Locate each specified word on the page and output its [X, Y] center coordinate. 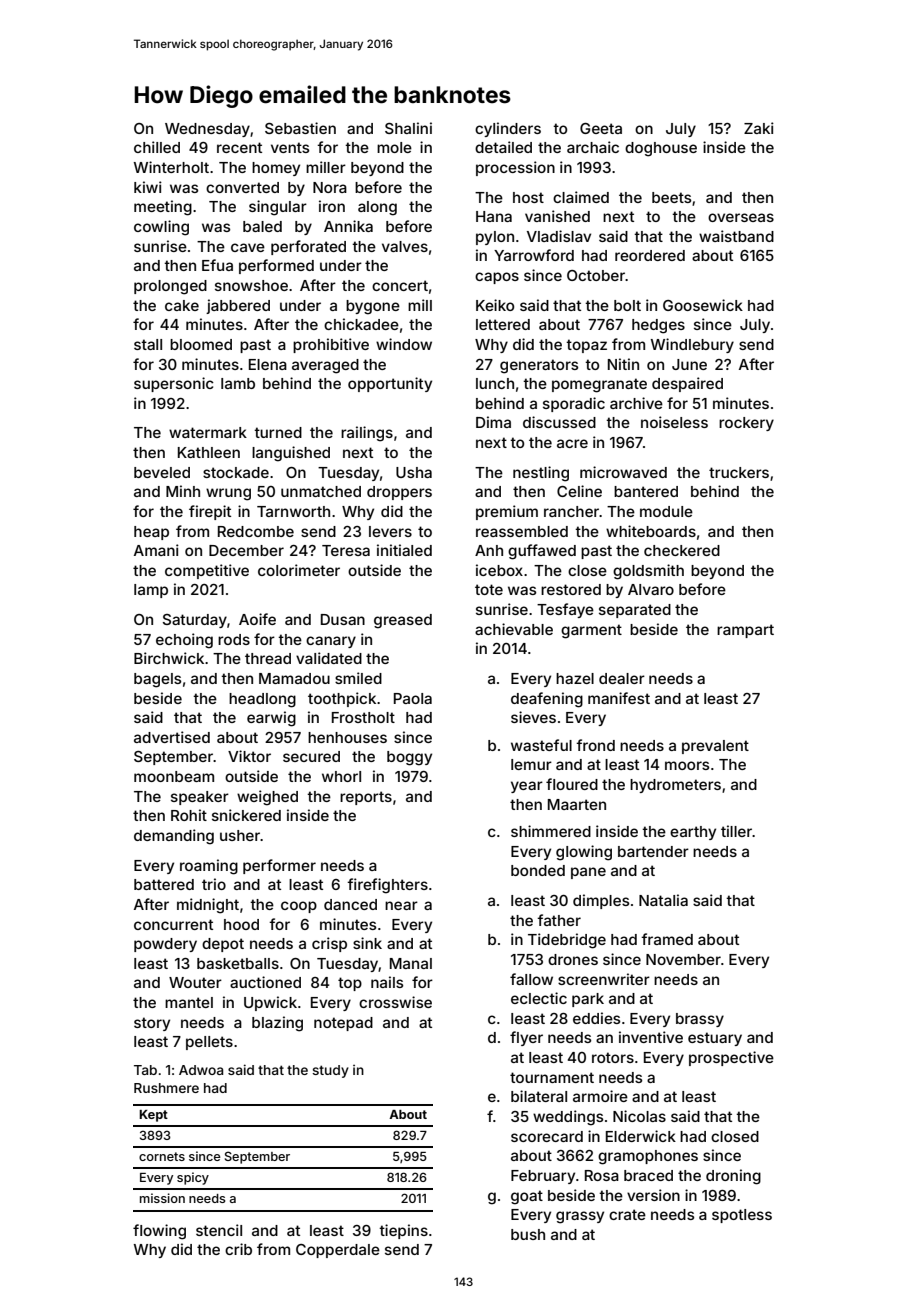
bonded [538, 870]
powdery [165, 945]
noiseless [674, 422]
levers [390, 531]
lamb [238, 383]
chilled [157, 147]
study [330, 1071]
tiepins [403, 1231]
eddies [596, 1018]
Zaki [759, 128]
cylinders [508, 129]
